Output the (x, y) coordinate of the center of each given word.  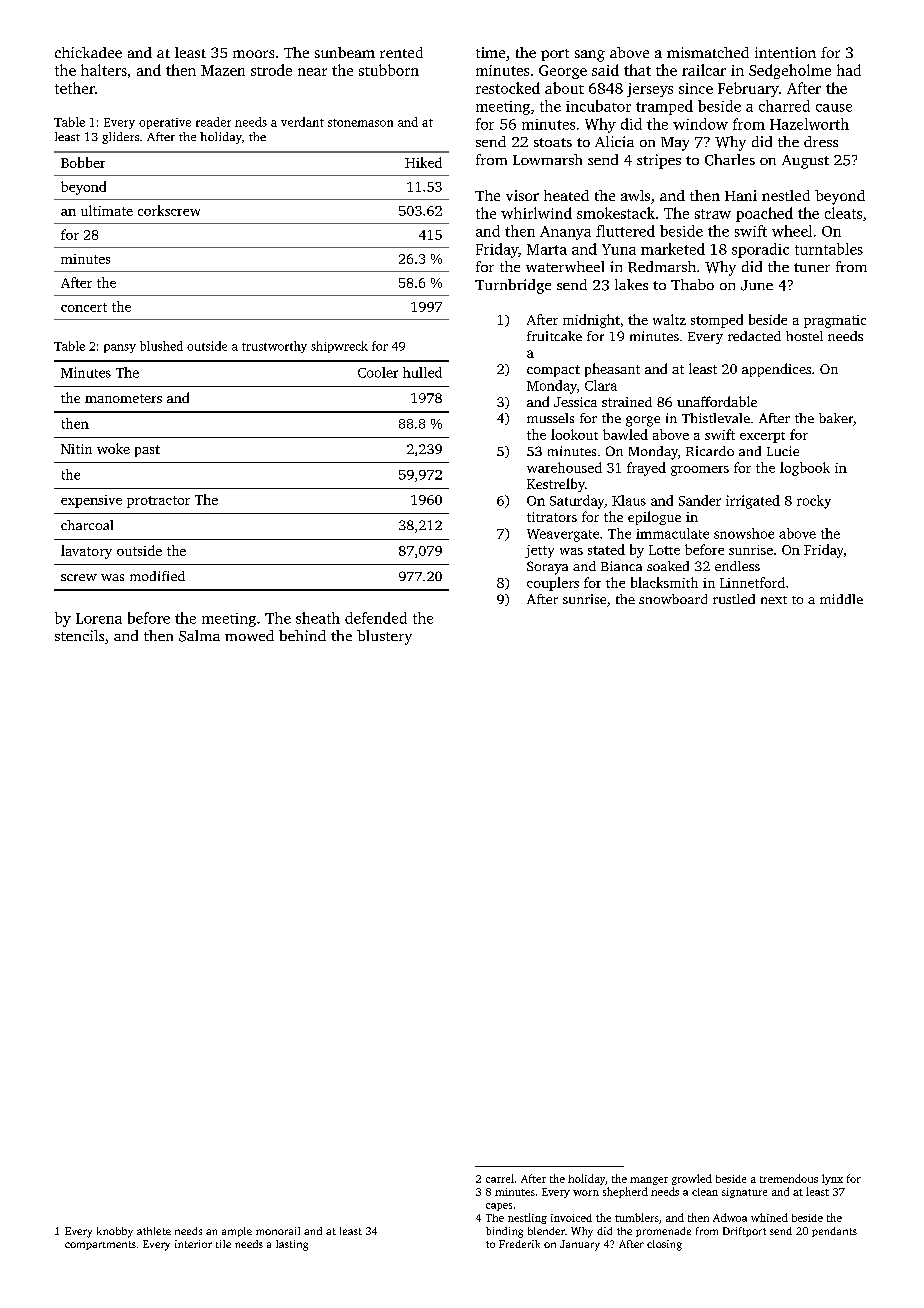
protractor (158, 502)
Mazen (223, 70)
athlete (154, 1231)
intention (785, 52)
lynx (832, 1179)
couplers (553, 584)
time (490, 52)
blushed (161, 346)
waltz (669, 319)
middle (841, 599)
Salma (199, 636)
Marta (547, 249)
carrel (500, 1178)
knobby (115, 1232)
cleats (843, 213)
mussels (550, 418)
